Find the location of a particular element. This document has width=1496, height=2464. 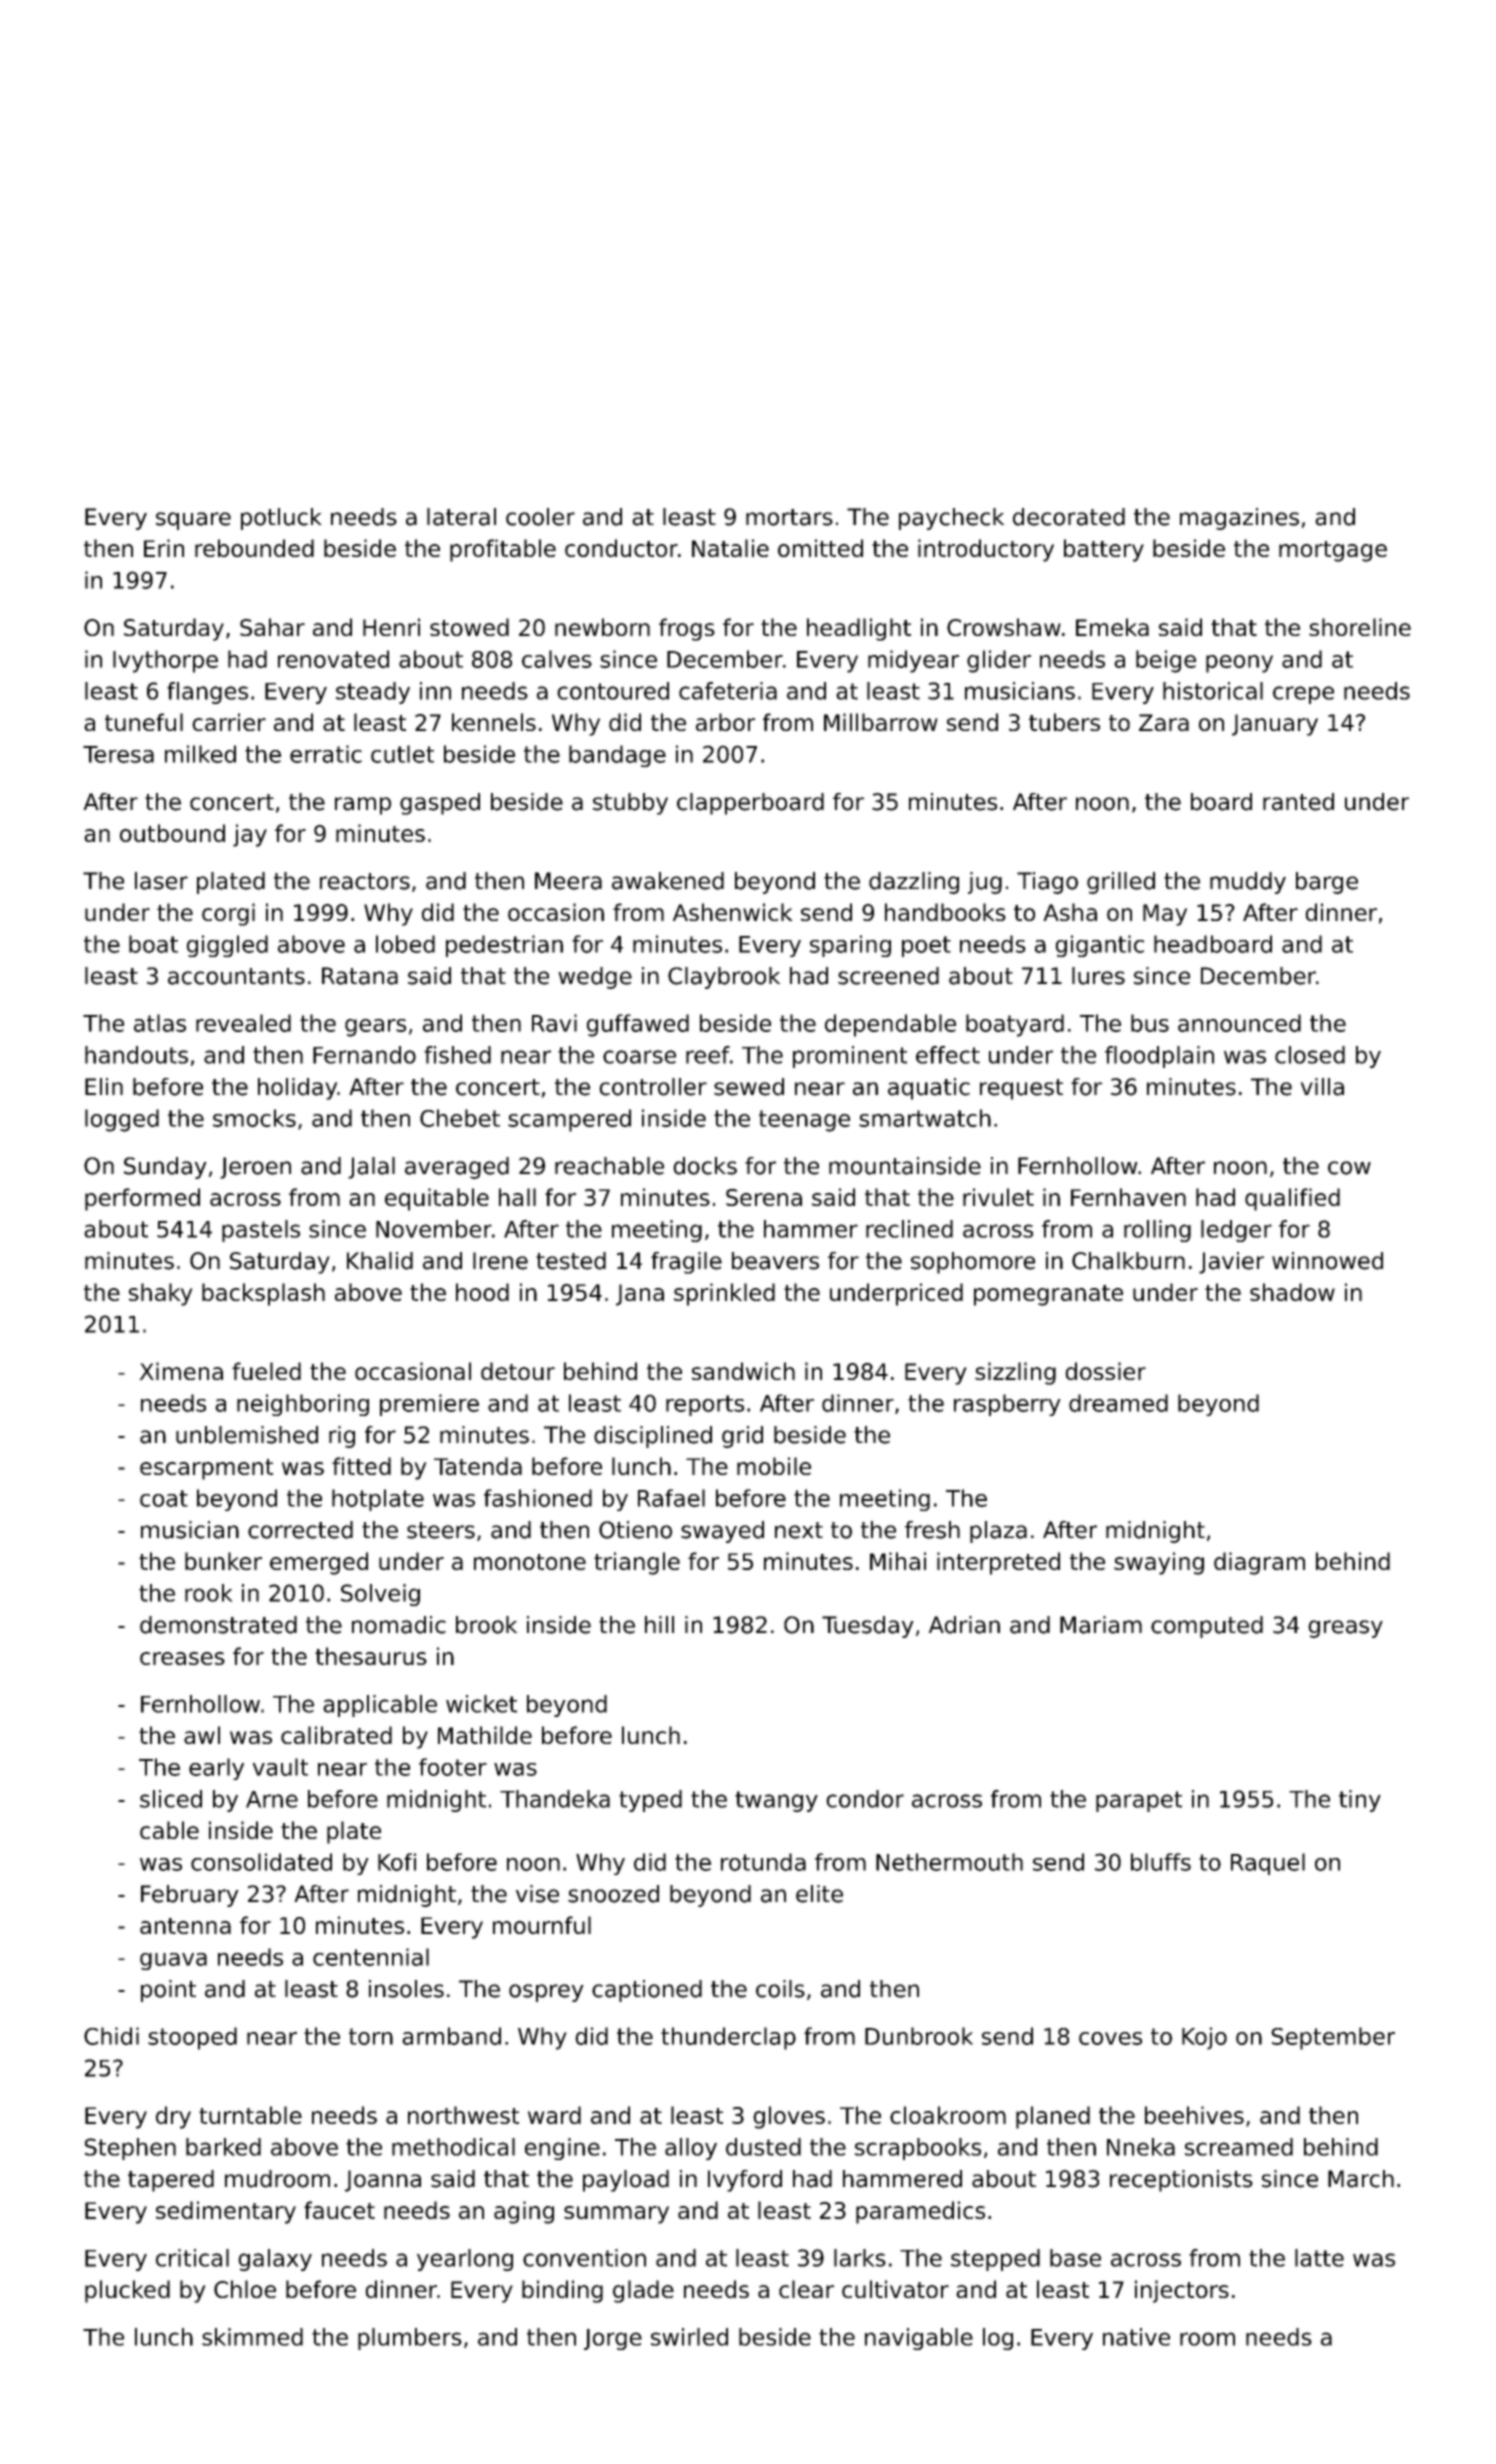

bluffs is located at coordinates (1161, 1862).
